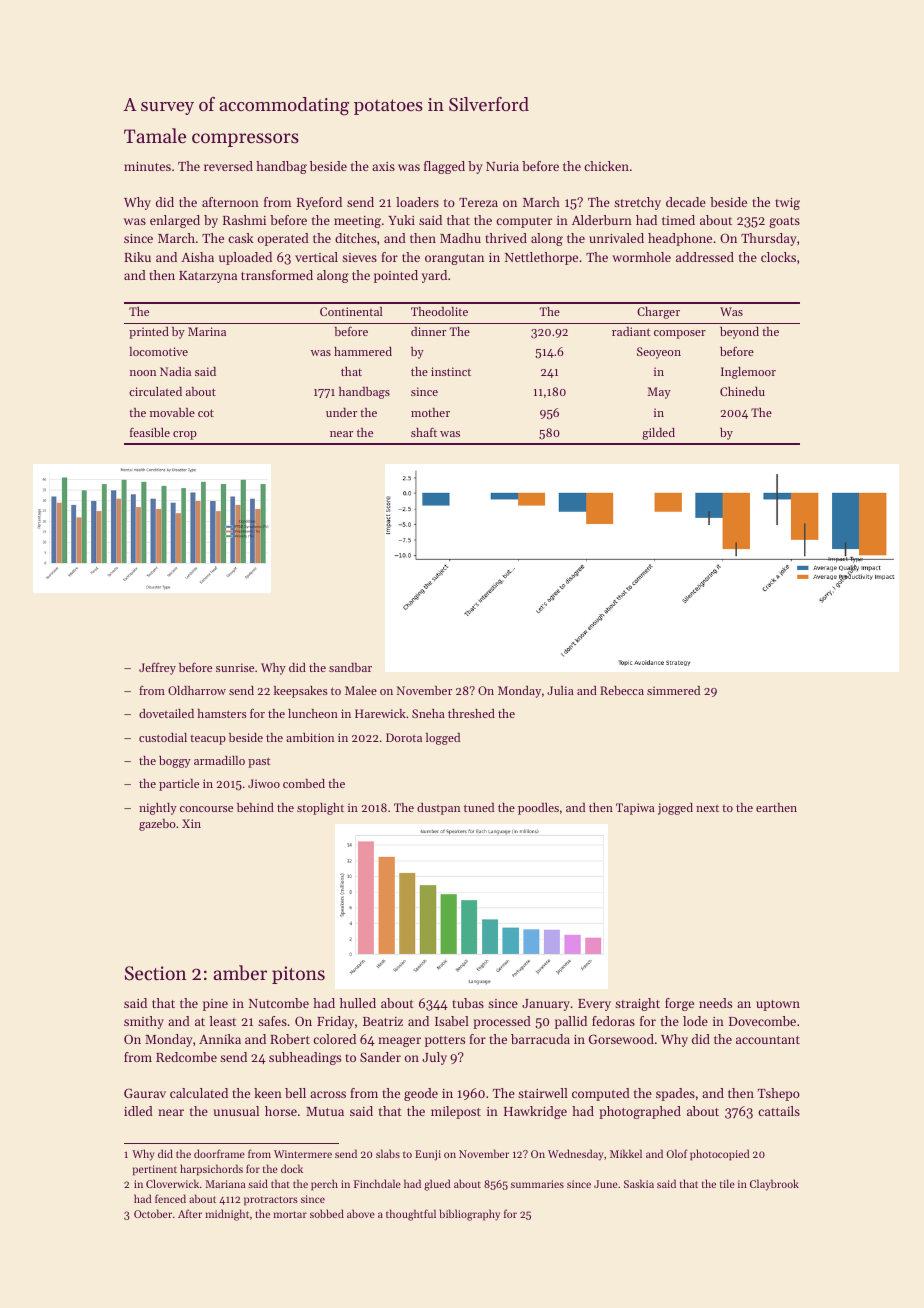  Describe the element at coordinates (778, 1005) in the screenshot. I see `uptown` at that location.
